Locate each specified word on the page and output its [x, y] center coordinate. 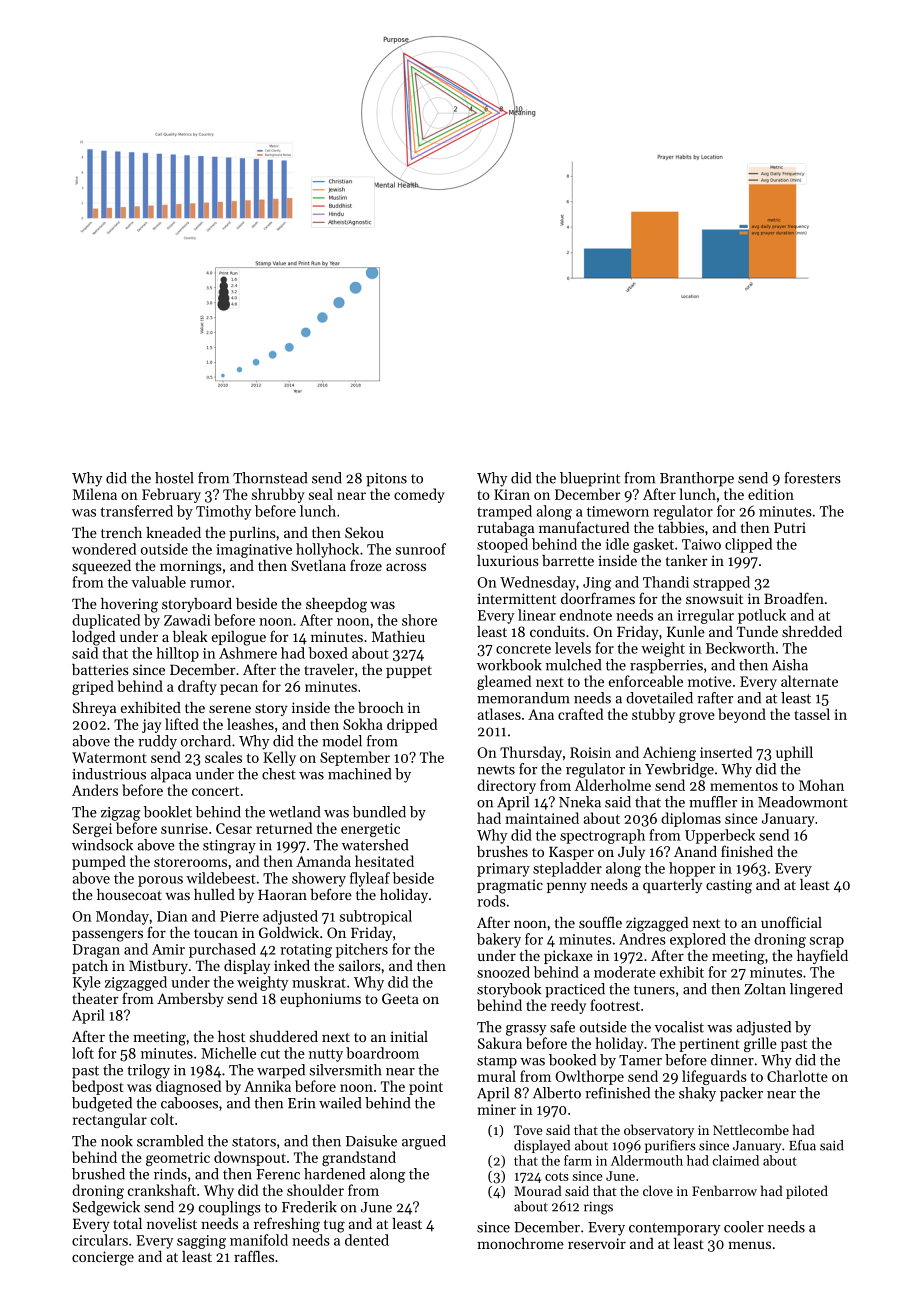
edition [771, 494]
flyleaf [370, 879]
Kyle [87, 983]
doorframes [598, 598]
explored [698, 940]
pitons [386, 480]
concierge [103, 1258]
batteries [100, 669]
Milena [95, 494]
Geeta [400, 998]
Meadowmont [803, 802]
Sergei [92, 830]
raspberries [666, 666]
